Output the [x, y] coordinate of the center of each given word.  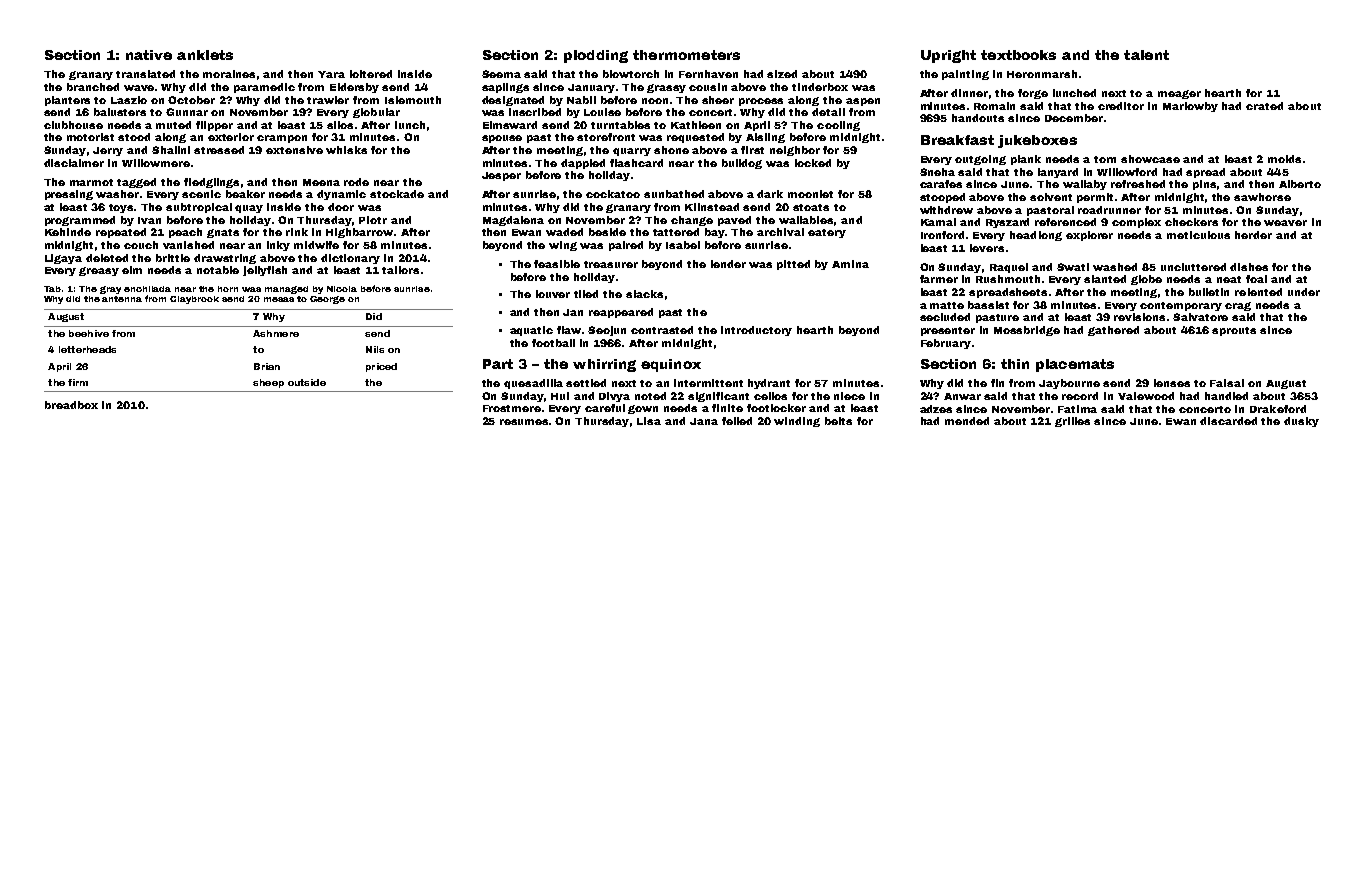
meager [1179, 94]
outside [307, 382]
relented [1258, 292]
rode [356, 182]
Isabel [683, 245]
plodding [596, 56]
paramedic [264, 88]
